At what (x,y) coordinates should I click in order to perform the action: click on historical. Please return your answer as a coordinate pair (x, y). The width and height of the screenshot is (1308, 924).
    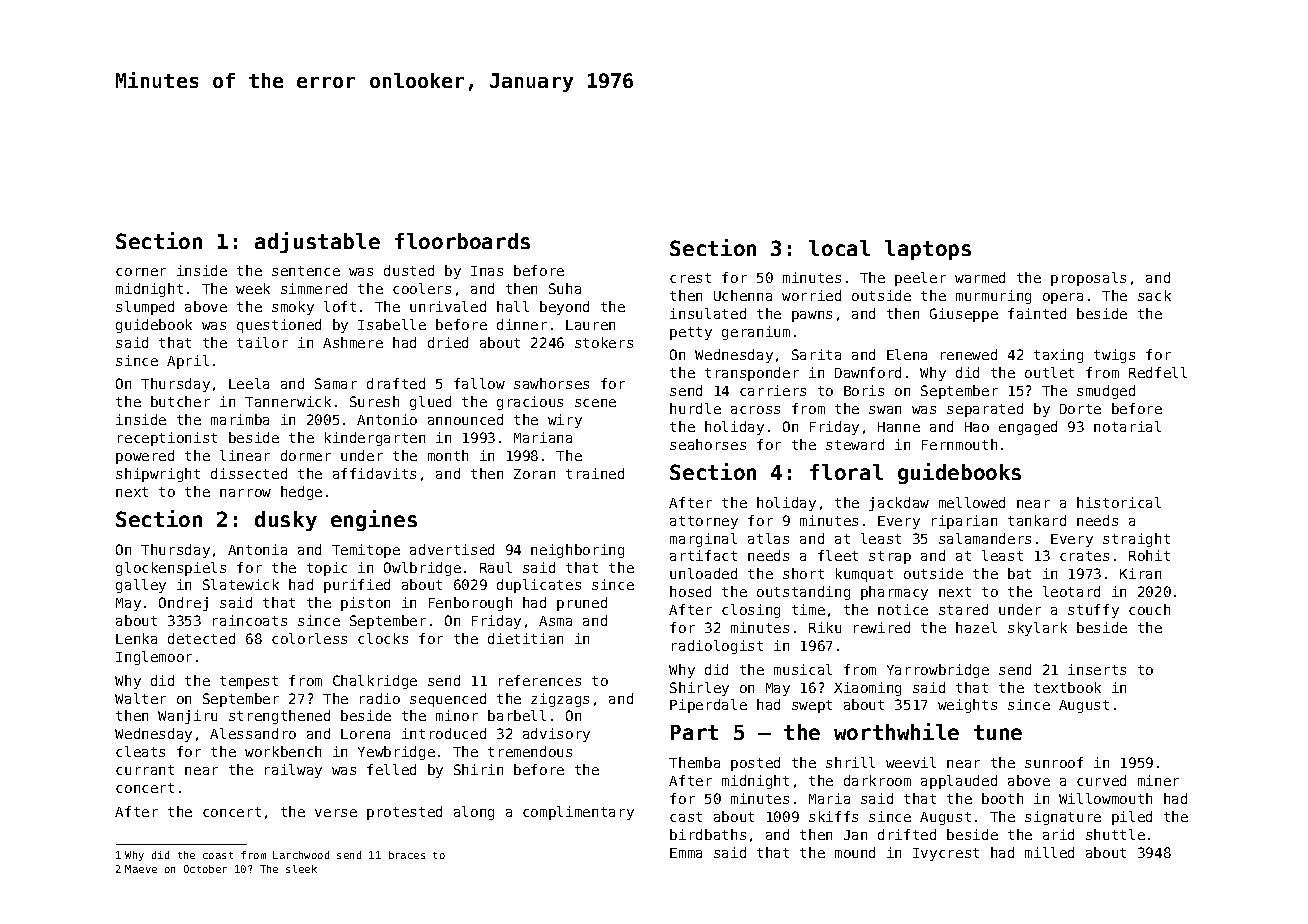
    Looking at the image, I should click on (1119, 502).
